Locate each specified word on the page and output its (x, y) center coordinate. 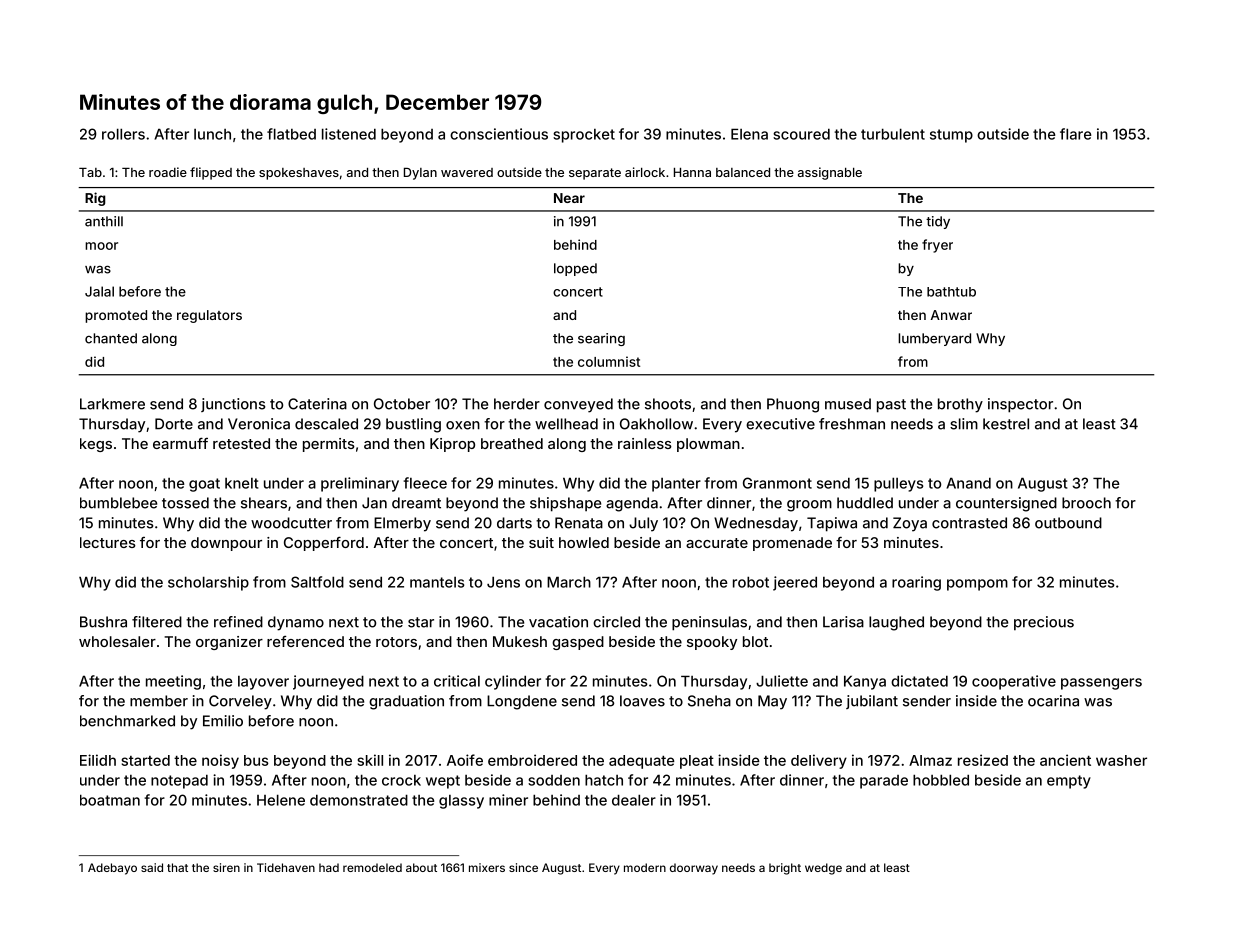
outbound (1068, 523)
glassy (461, 802)
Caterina (317, 404)
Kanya (865, 682)
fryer (937, 246)
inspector (1020, 405)
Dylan (420, 174)
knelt (242, 483)
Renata (579, 523)
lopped (575, 269)
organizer (229, 643)
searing (601, 339)
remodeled (372, 867)
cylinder (513, 682)
